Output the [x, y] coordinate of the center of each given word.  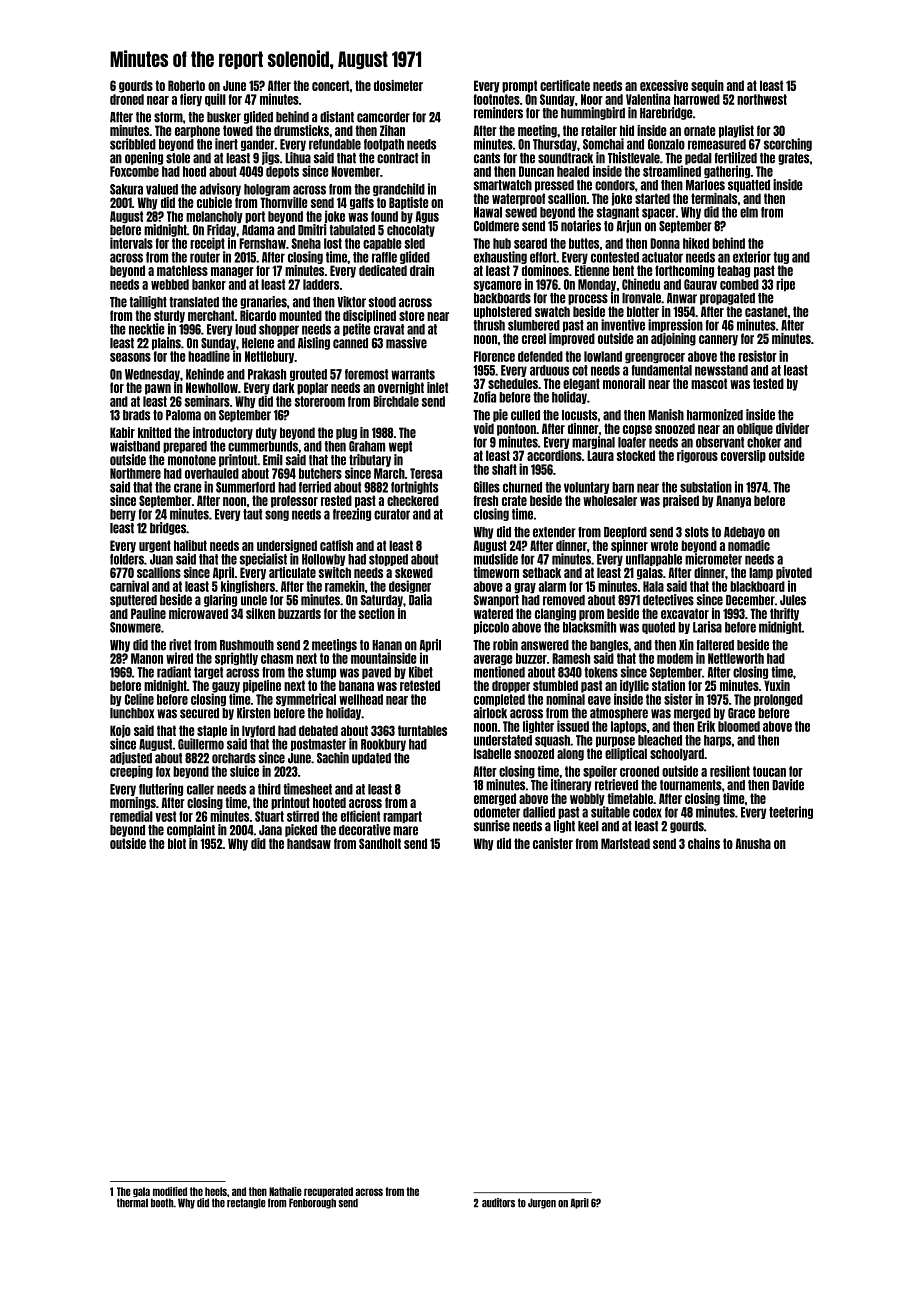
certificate [565, 85]
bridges [168, 528]
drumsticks [301, 130]
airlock [490, 713]
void [483, 428]
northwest [762, 99]
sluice [244, 771]
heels [216, 1191]
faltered [715, 645]
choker [764, 442]
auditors [498, 1203]
